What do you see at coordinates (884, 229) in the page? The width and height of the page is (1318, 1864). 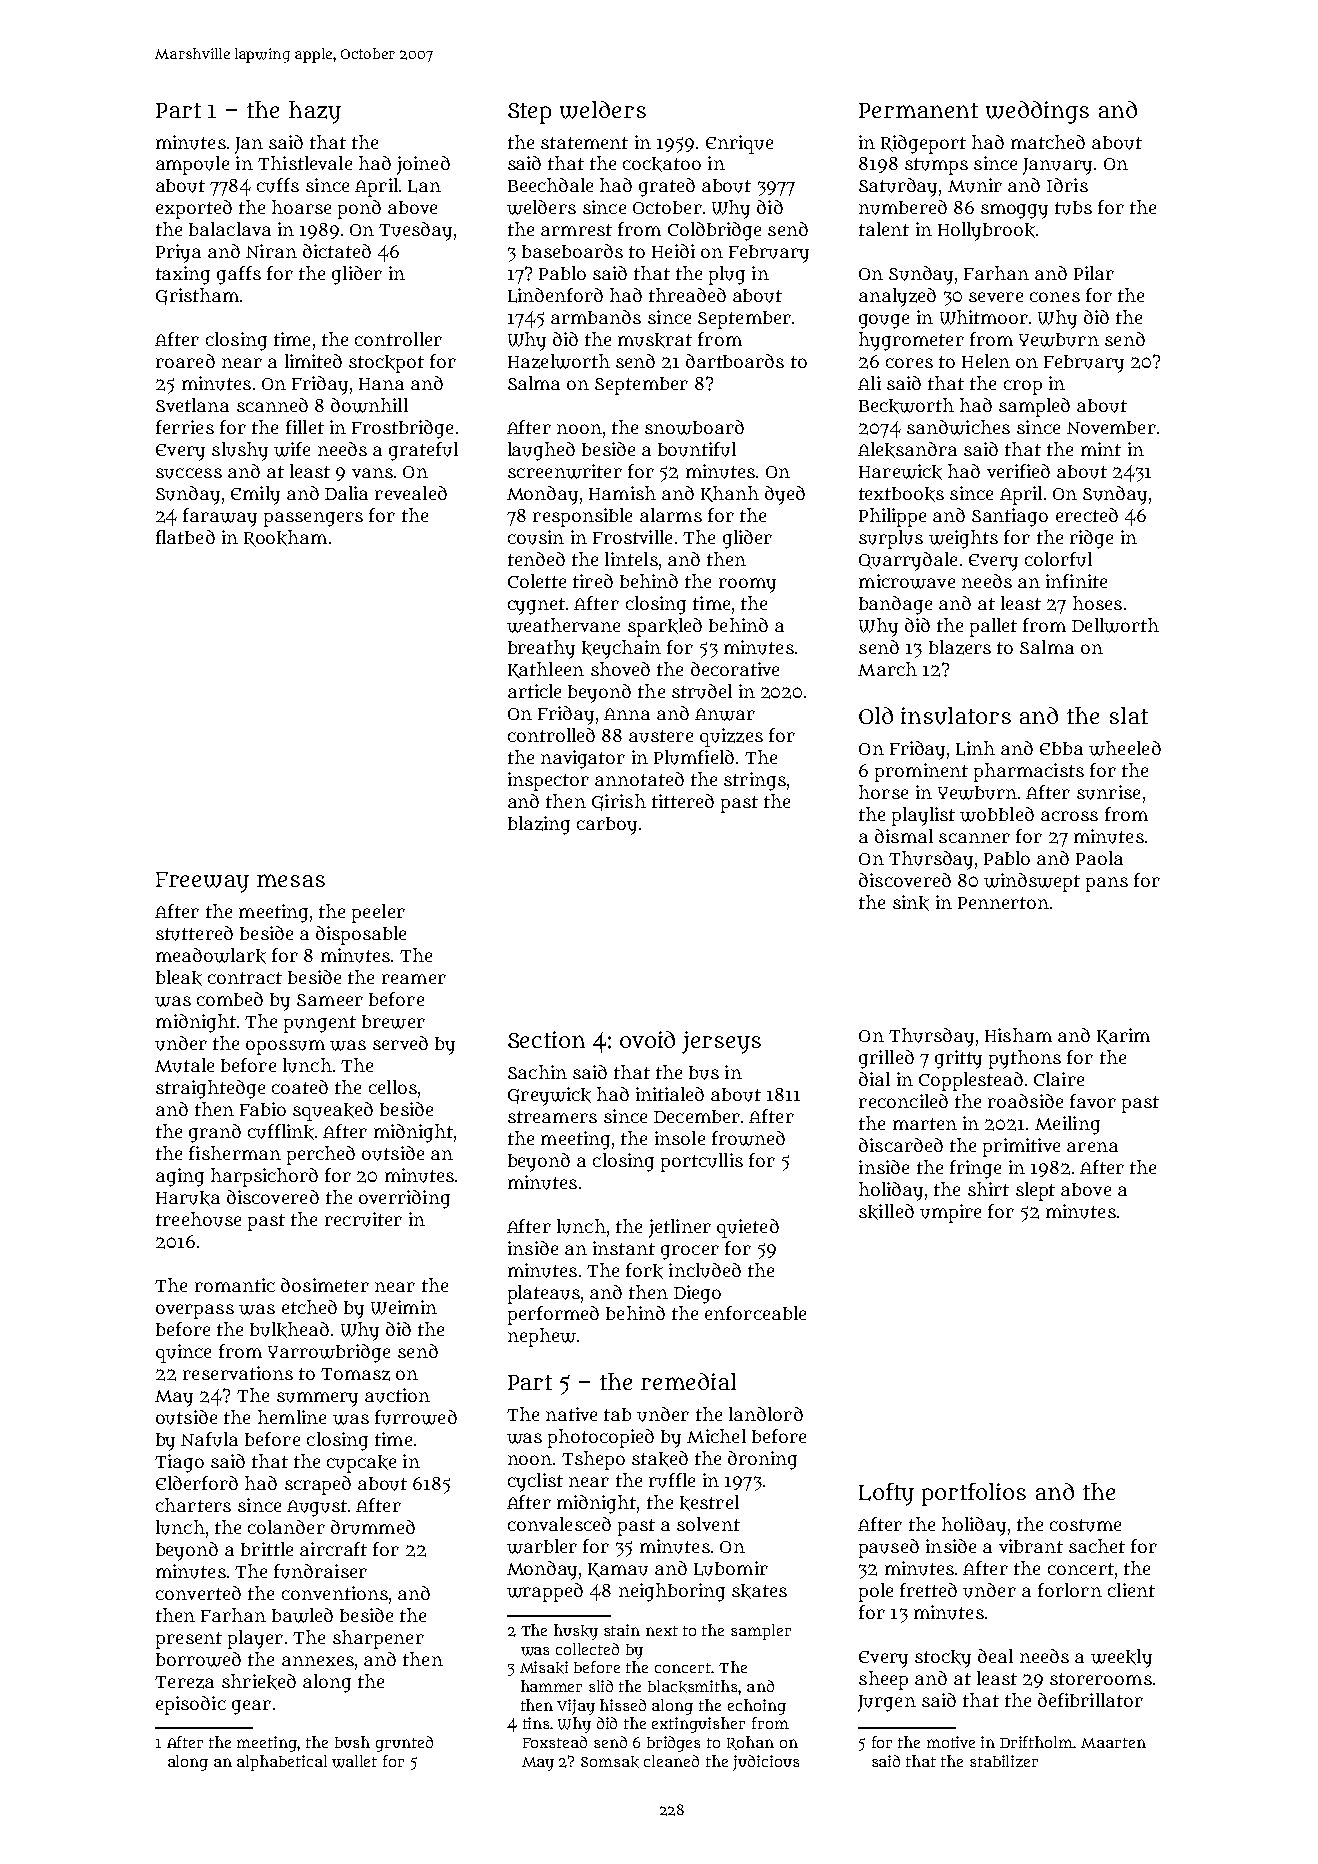 I see `talent` at bounding box center [884, 229].
